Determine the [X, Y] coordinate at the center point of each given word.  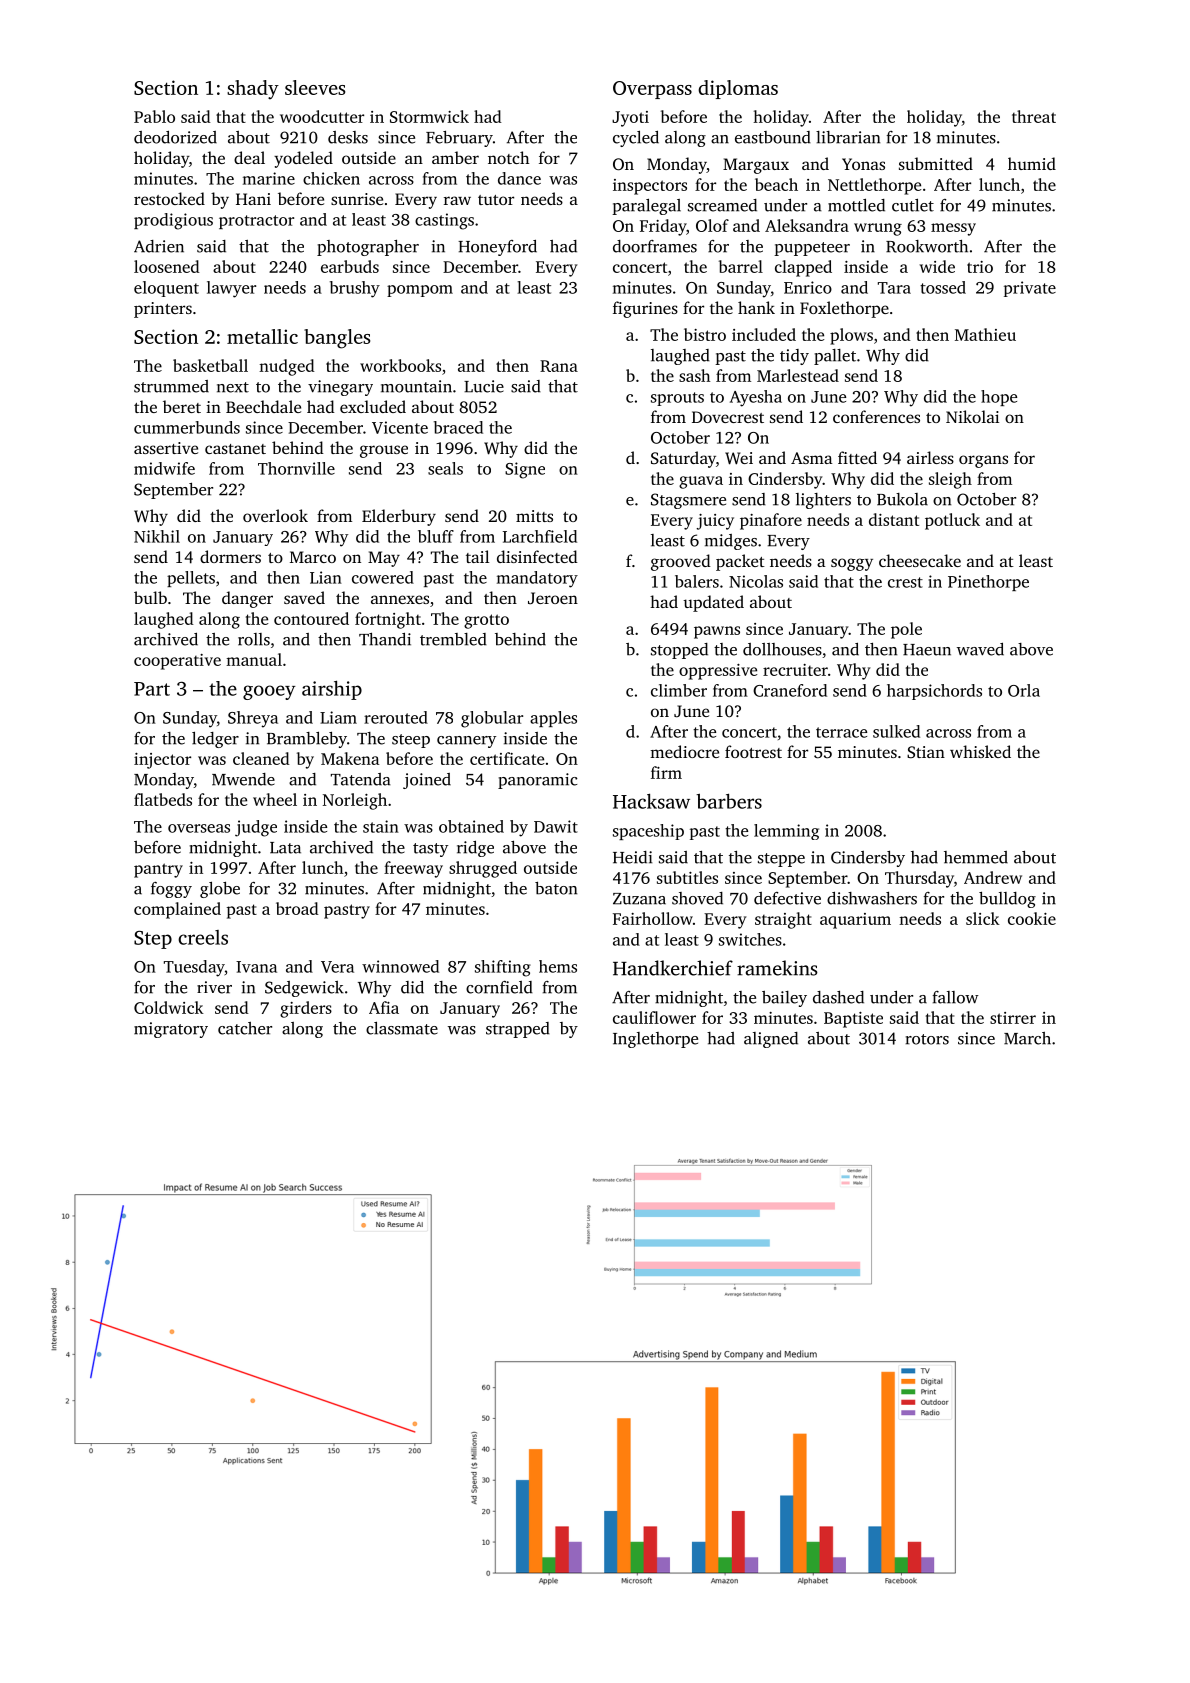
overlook [275, 515]
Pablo [154, 116]
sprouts [677, 399]
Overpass [652, 90]
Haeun [927, 650]
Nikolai [972, 416]
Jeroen [553, 598]
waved [980, 649]
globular [492, 719]
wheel [275, 799]
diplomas [738, 89]
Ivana [256, 967]
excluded [373, 406]
